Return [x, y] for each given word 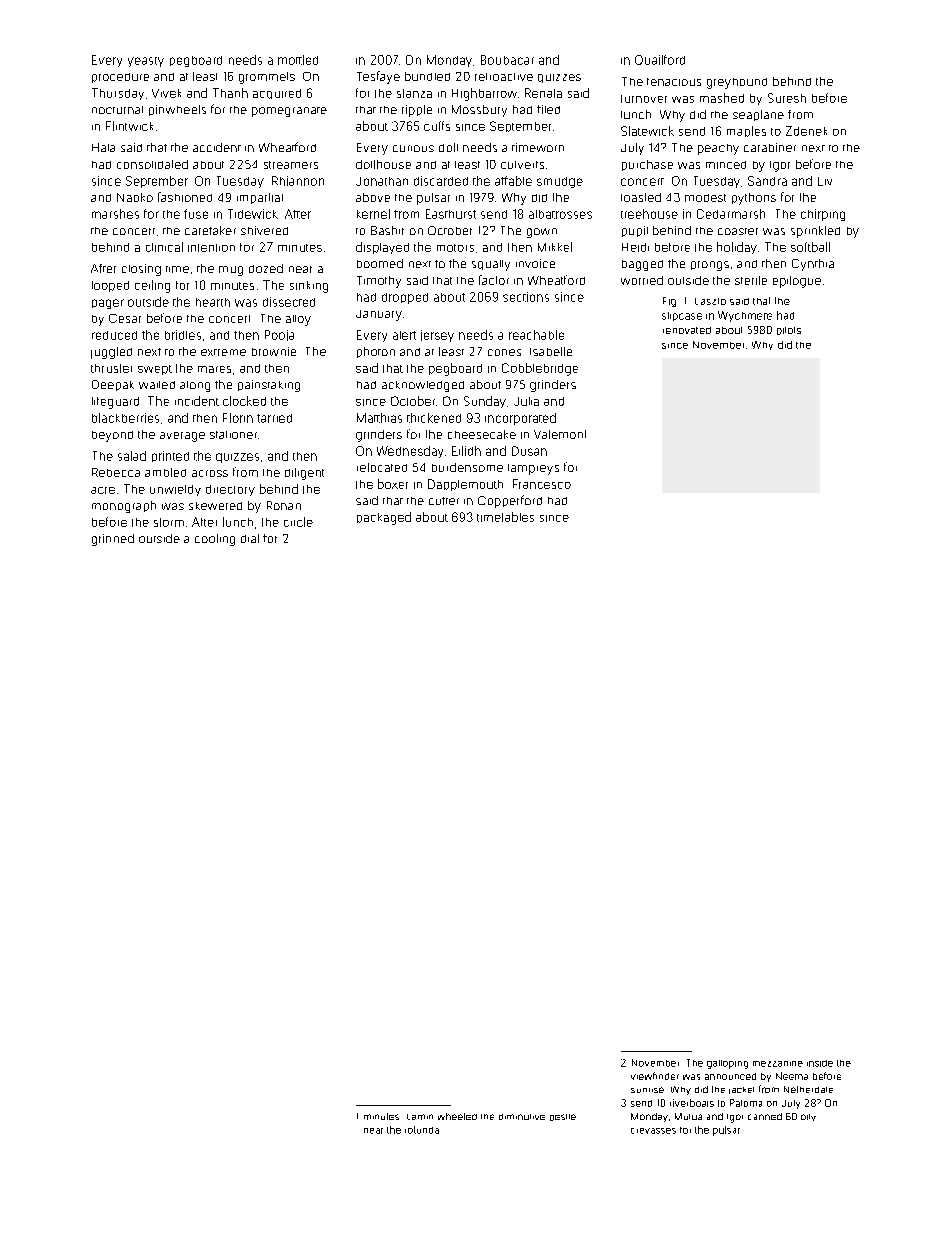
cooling [215, 540]
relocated [382, 467]
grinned [113, 540]
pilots [789, 331]
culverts [522, 165]
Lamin [420, 1117]
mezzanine [778, 1064]
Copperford [510, 501]
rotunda [422, 1130]
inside [820, 1063]
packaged [384, 518]
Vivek [166, 93]
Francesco [542, 484]
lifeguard [115, 403]
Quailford [660, 60]
